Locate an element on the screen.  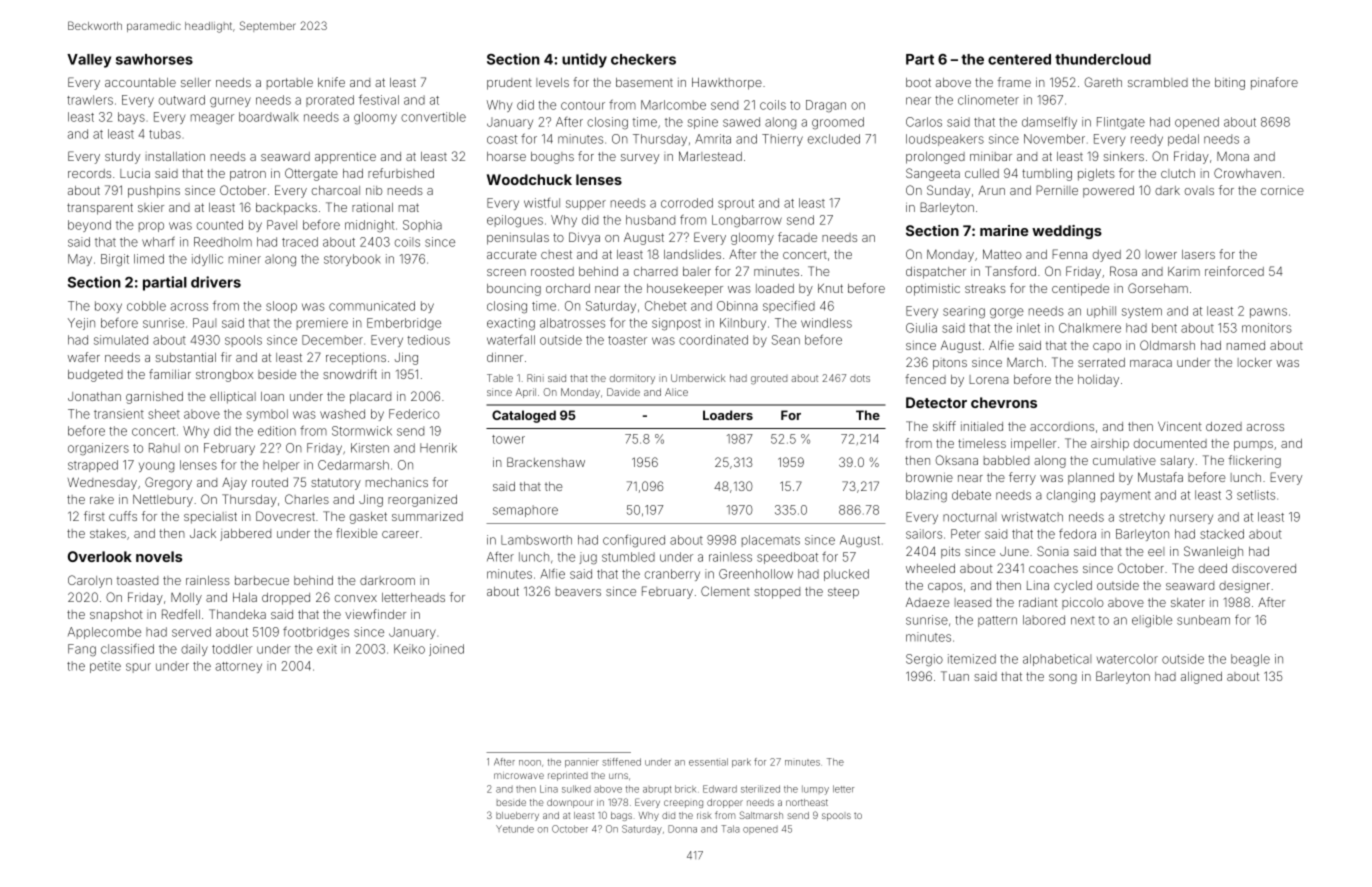
locker is located at coordinates (1255, 362).
